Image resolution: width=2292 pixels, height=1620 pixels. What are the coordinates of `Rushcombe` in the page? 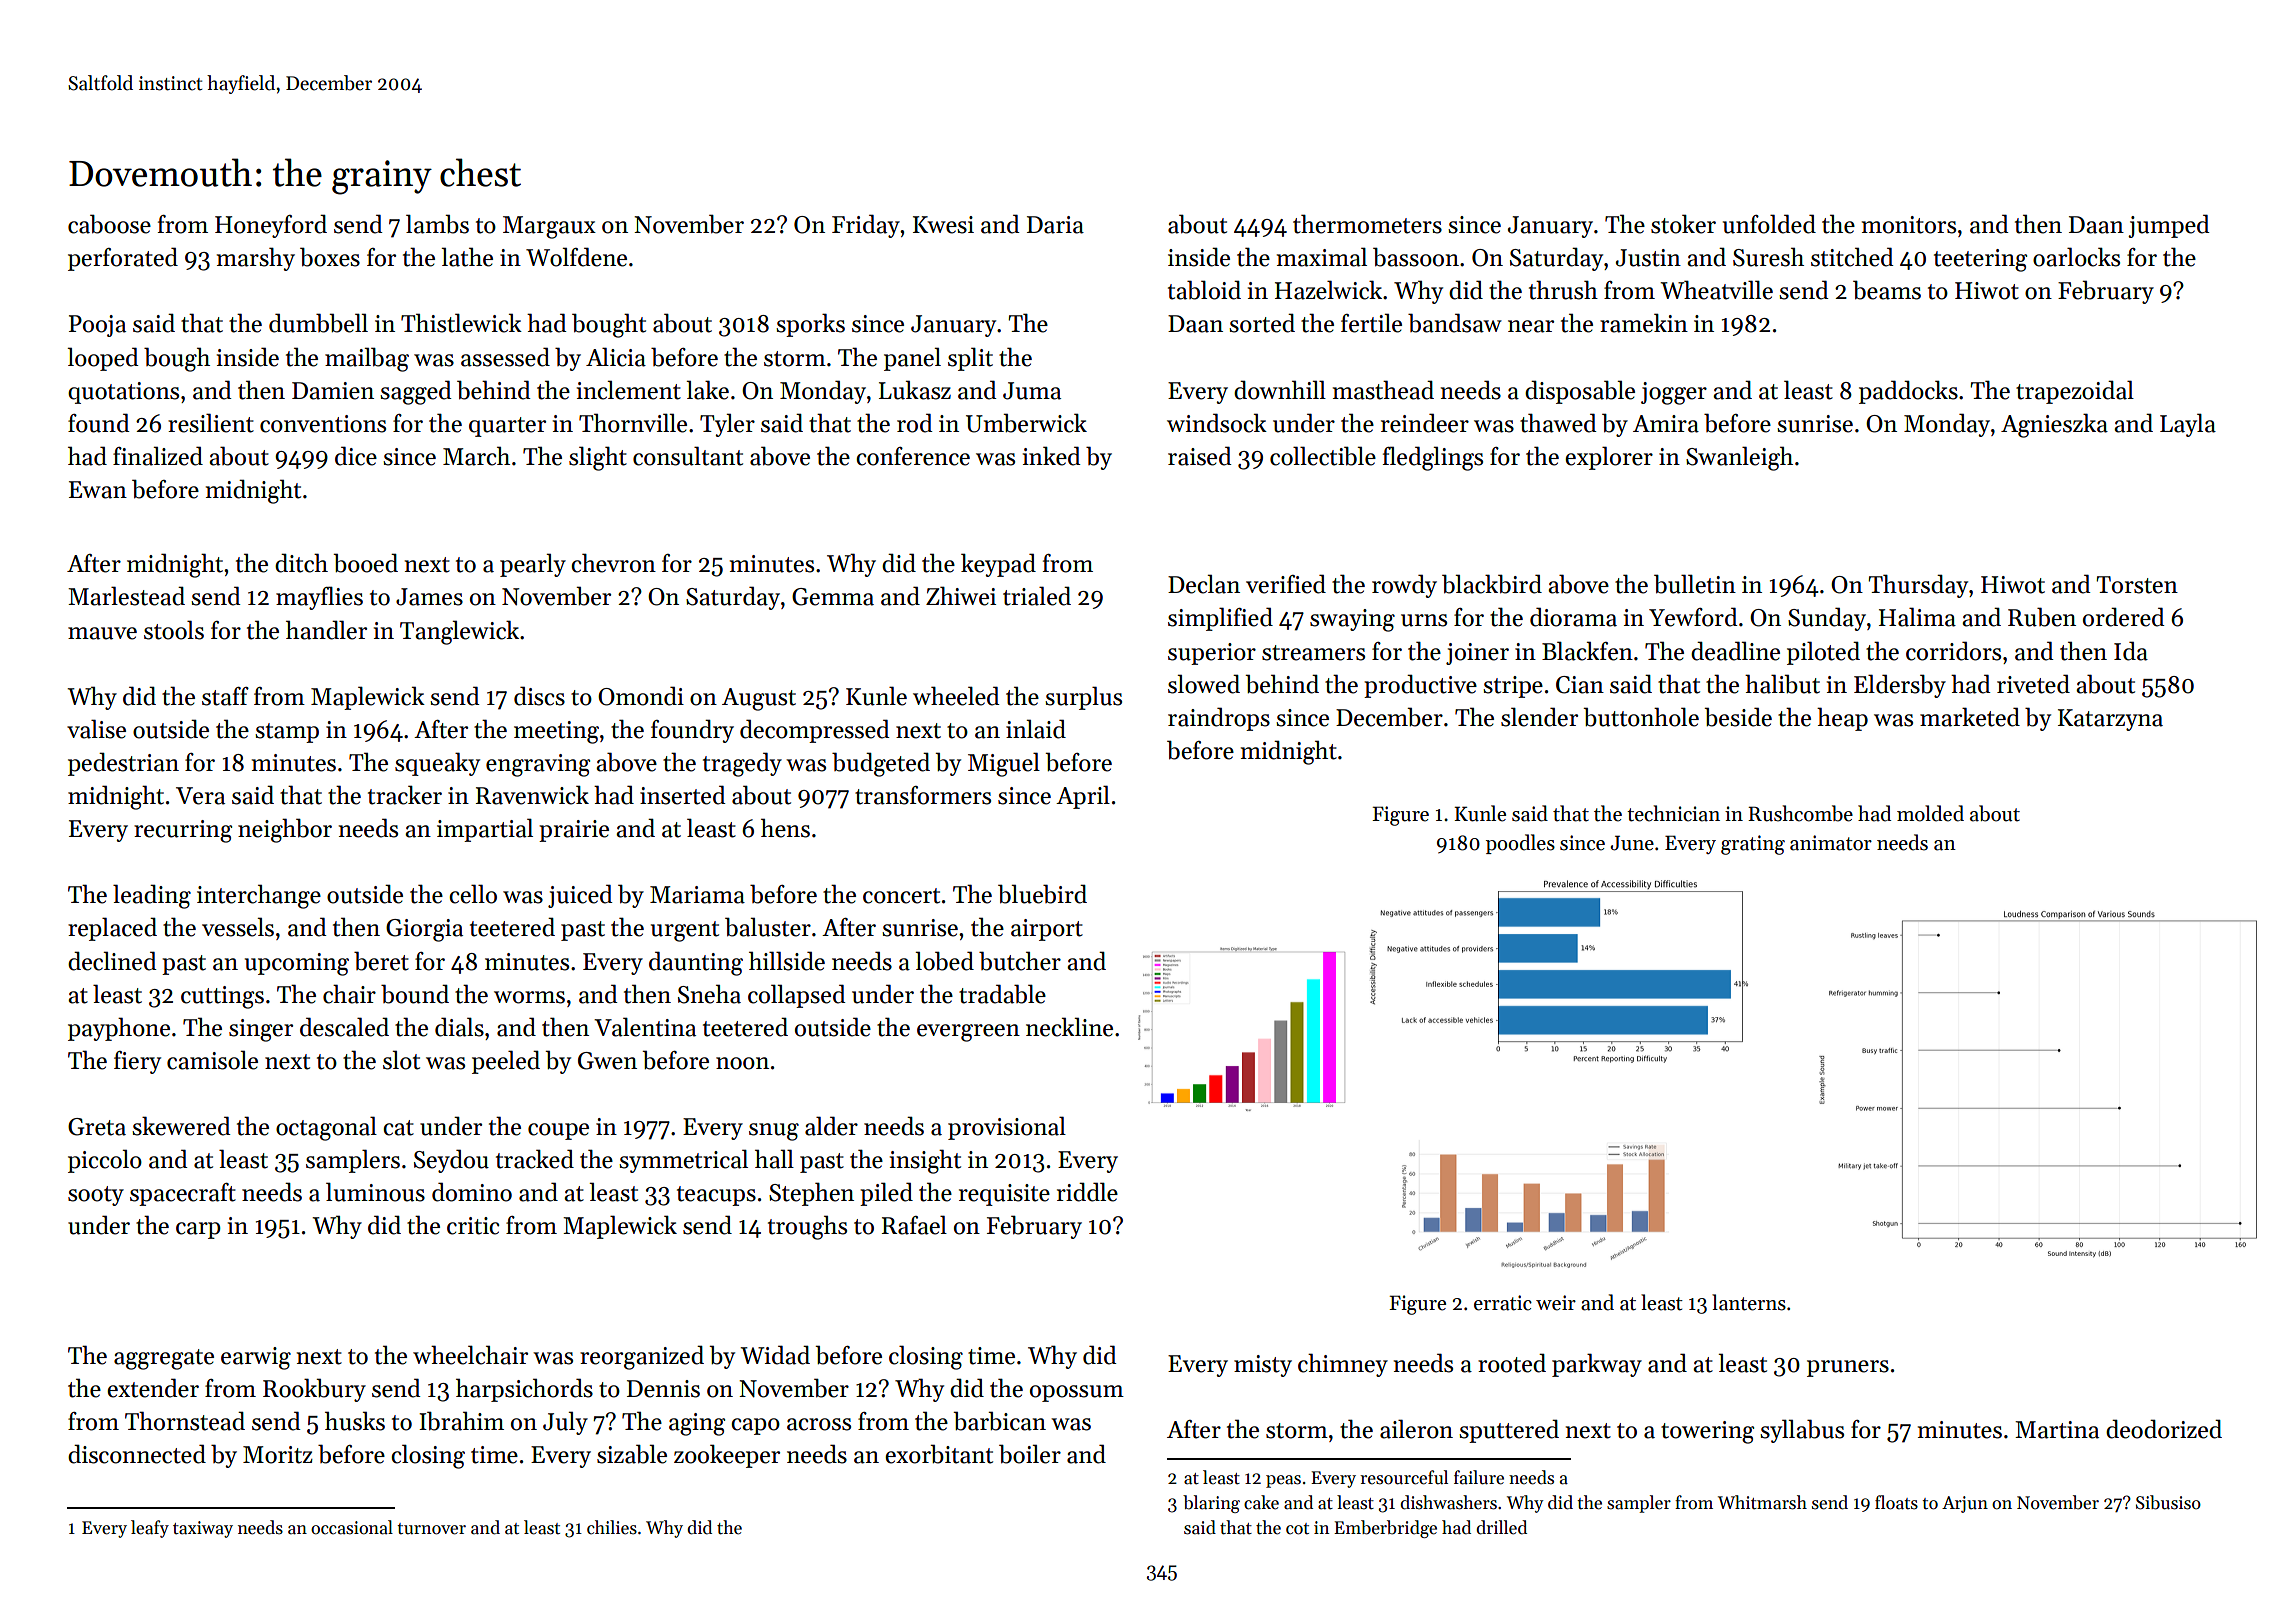 It's located at (1800, 813).
